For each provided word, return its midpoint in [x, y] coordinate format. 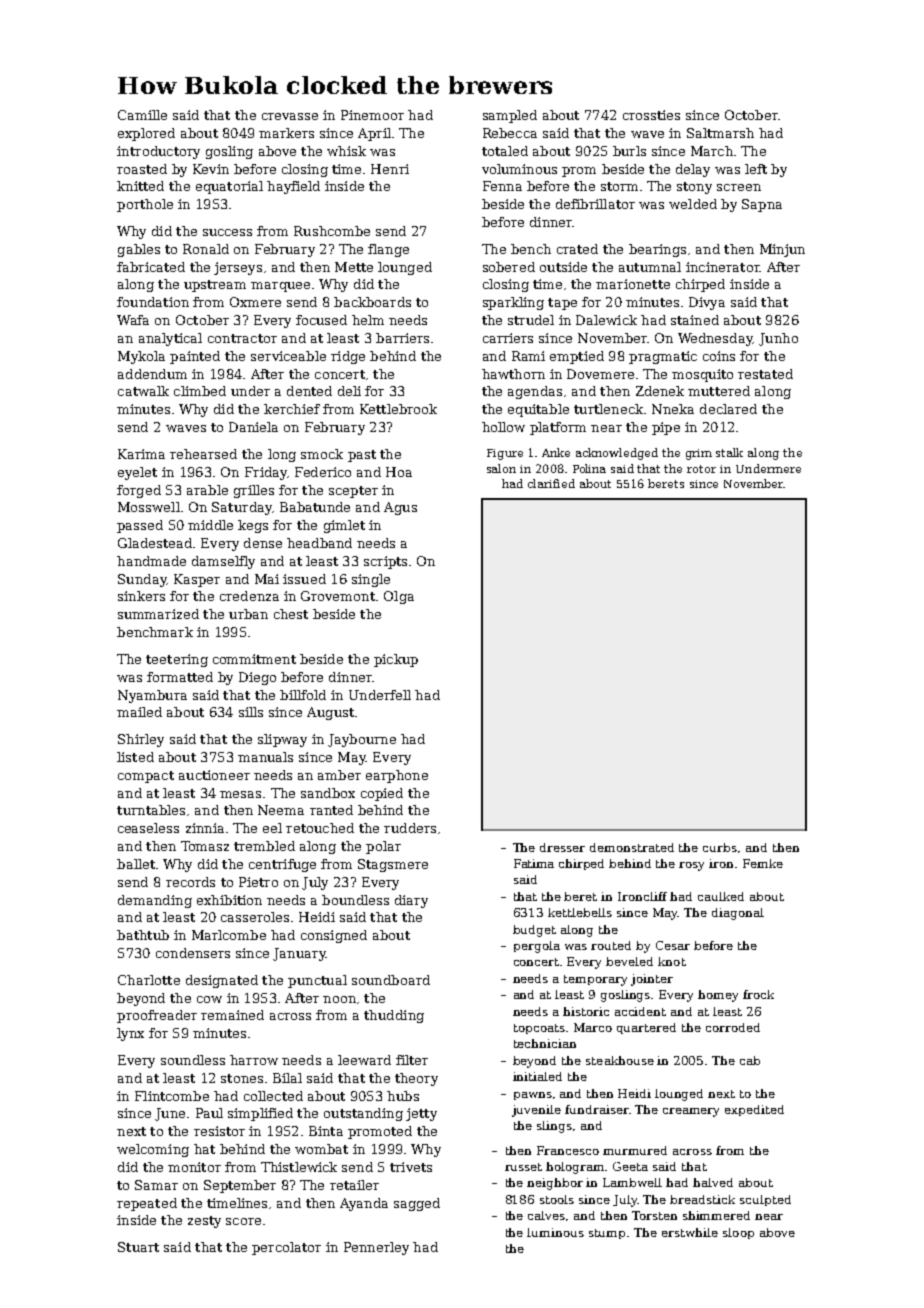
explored [146, 134]
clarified [551, 483]
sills [251, 712]
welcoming [153, 1150]
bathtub [143, 935]
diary [411, 901]
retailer [354, 1185]
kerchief [292, 409]
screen [739, 187]
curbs [720, 847]
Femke [763, 863]
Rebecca [510, 133]
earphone [397, 776]
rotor [701, 469]
